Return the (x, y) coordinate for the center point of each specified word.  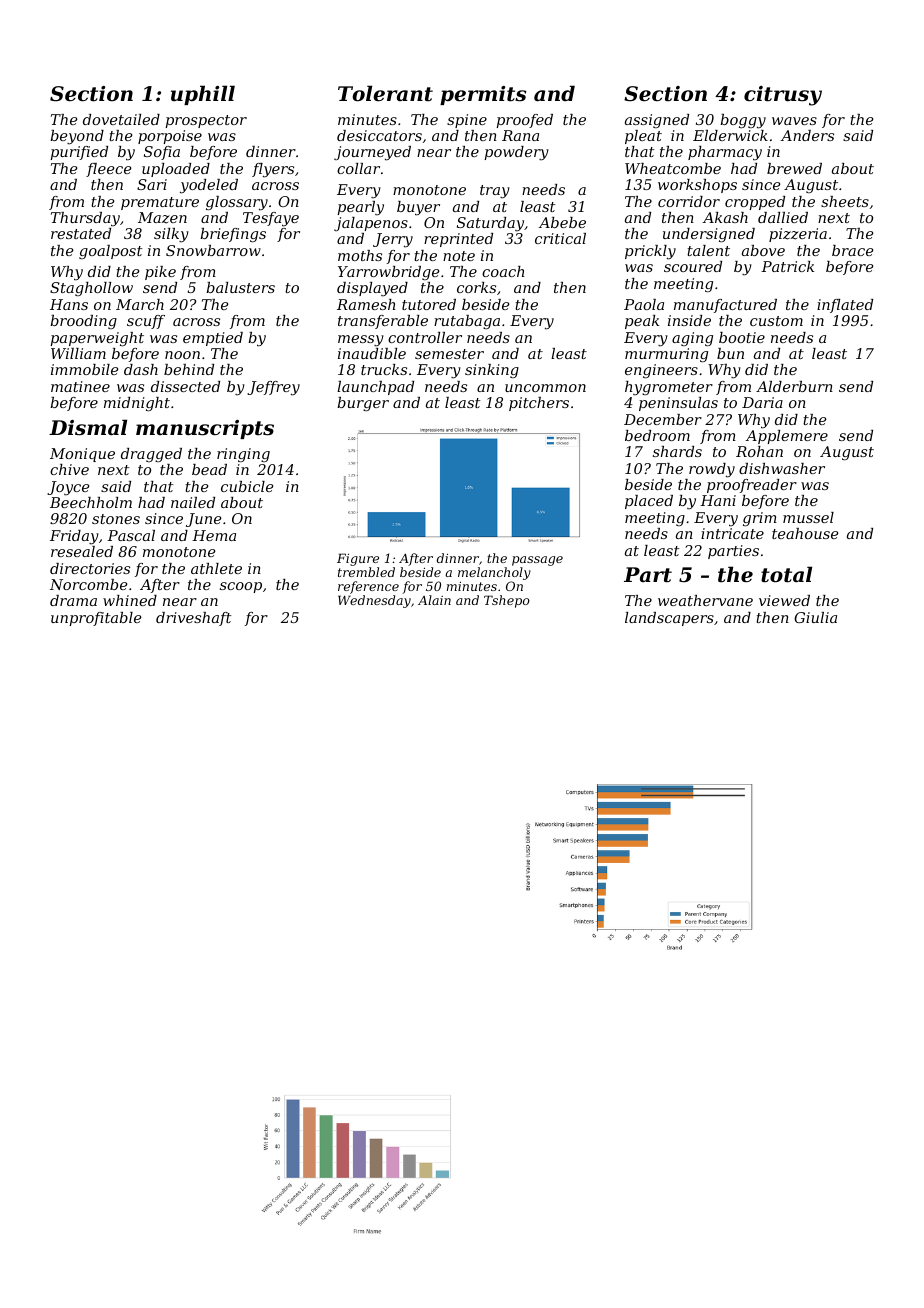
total (786, 574)
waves (794, 121)
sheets (845, 201)
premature (160, 203)
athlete (216, 568)
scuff (146, 322)
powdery (516, 153)
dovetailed (121, 119)
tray (495, 192)
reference (368, 587)
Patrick (787, 266)
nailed (193, 502)
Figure (358, 559)
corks (476, 287)
